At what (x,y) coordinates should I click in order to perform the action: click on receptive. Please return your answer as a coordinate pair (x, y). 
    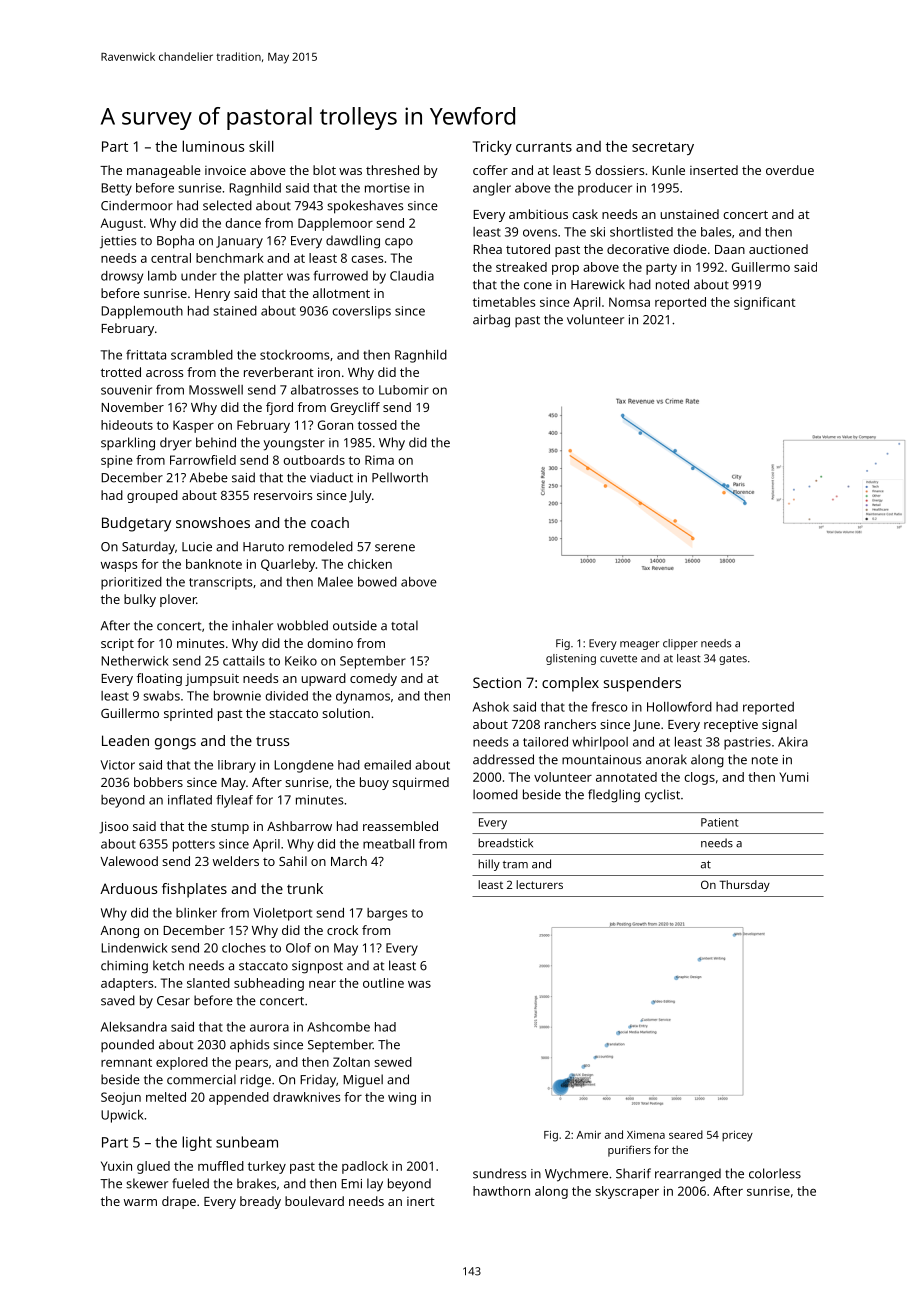
    Looking at the image, I should click on (731, 726).
